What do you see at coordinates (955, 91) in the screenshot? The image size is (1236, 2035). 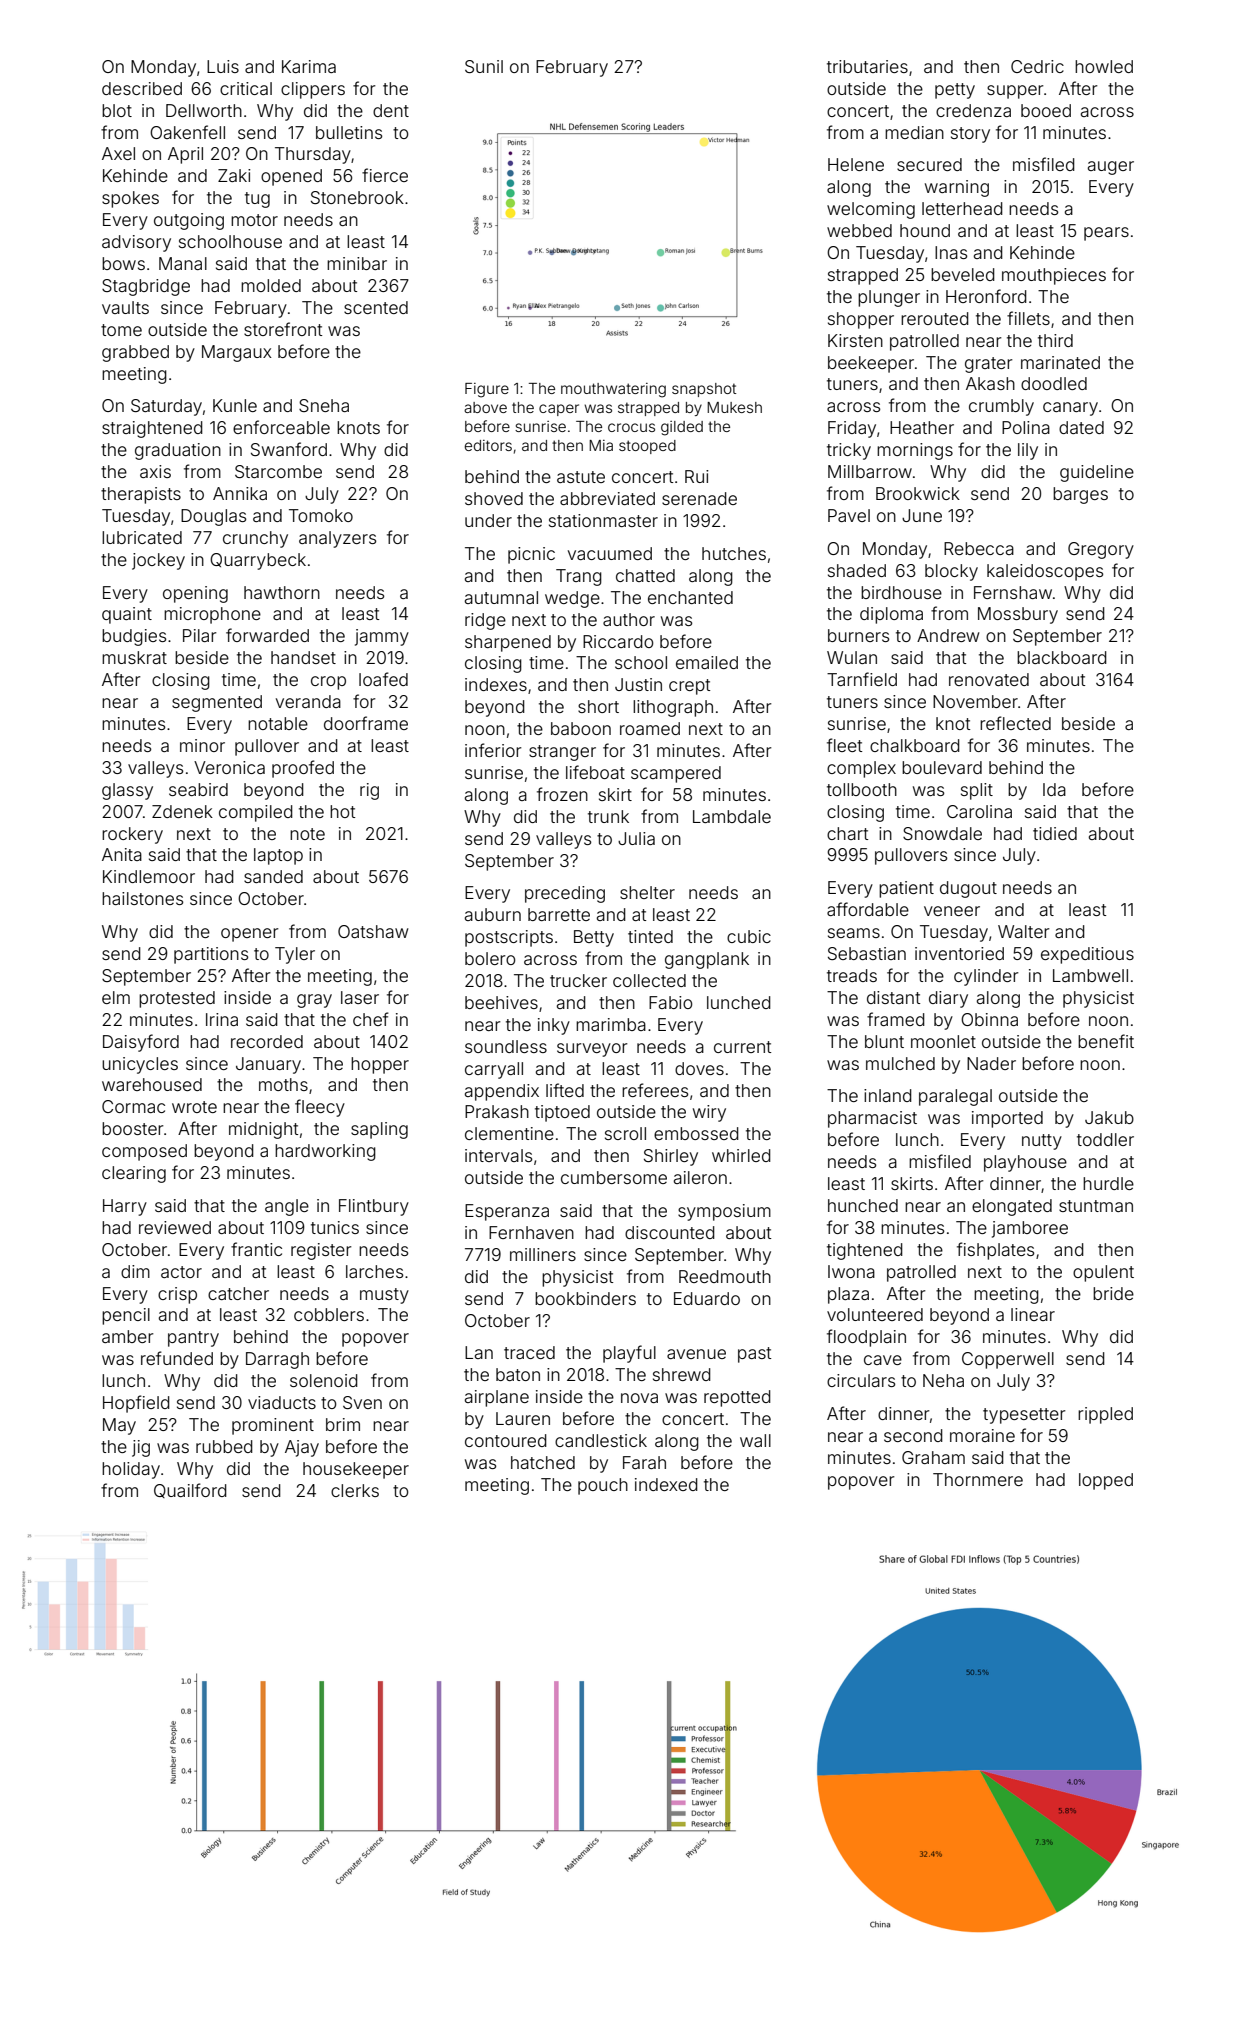 I see `petty` at bounding box center [955, 91].
